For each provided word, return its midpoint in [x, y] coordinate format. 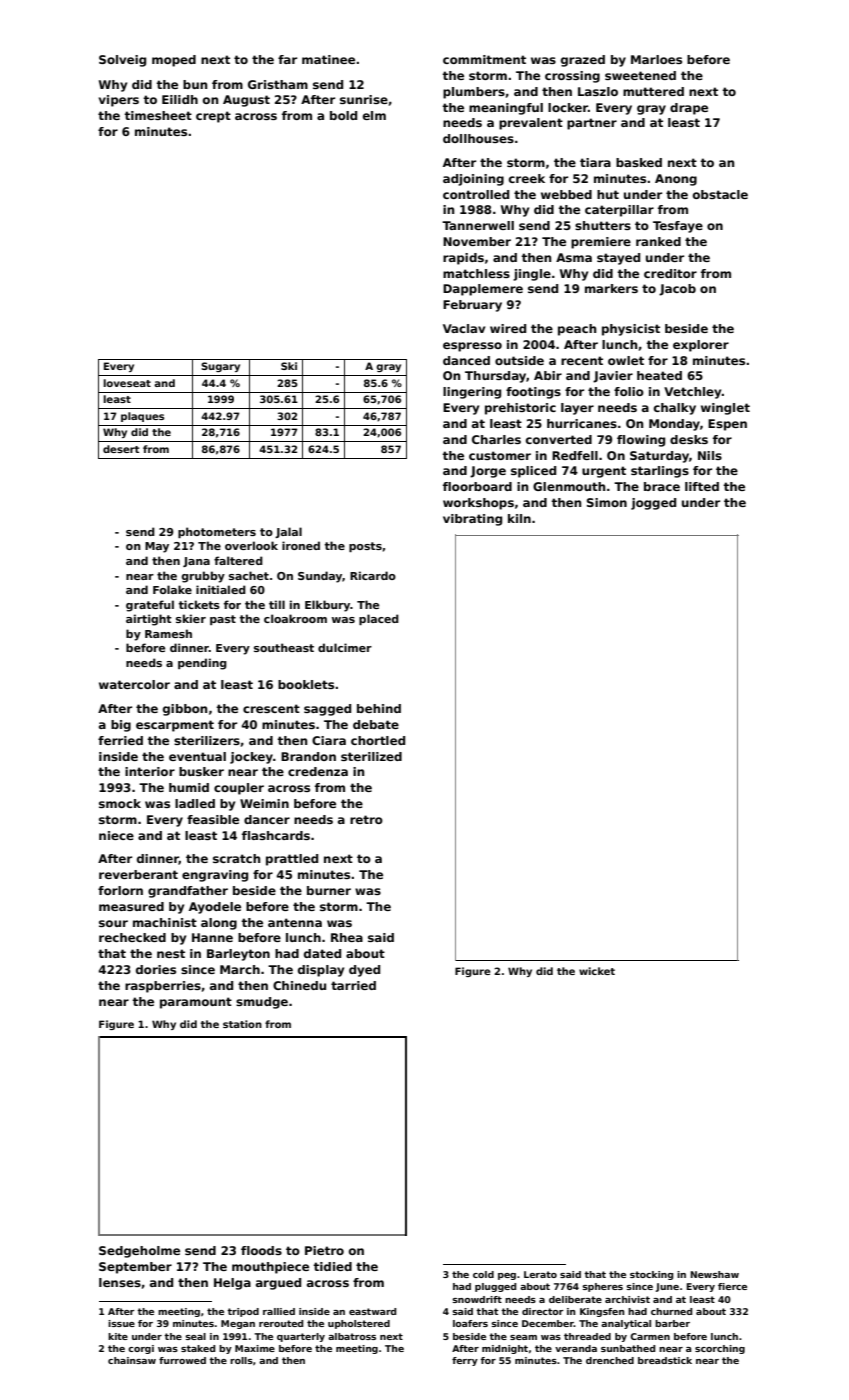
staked [198, 1348]
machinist [165, 922]
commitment [484, 59]
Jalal [288, 532]
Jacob [677, 290]
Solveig [122, 61]
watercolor [134, 684]
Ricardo [373, 575]
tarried [353, 985]
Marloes [656, 59]
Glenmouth [569, 486]
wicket [597, 971]
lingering [472, 393]
